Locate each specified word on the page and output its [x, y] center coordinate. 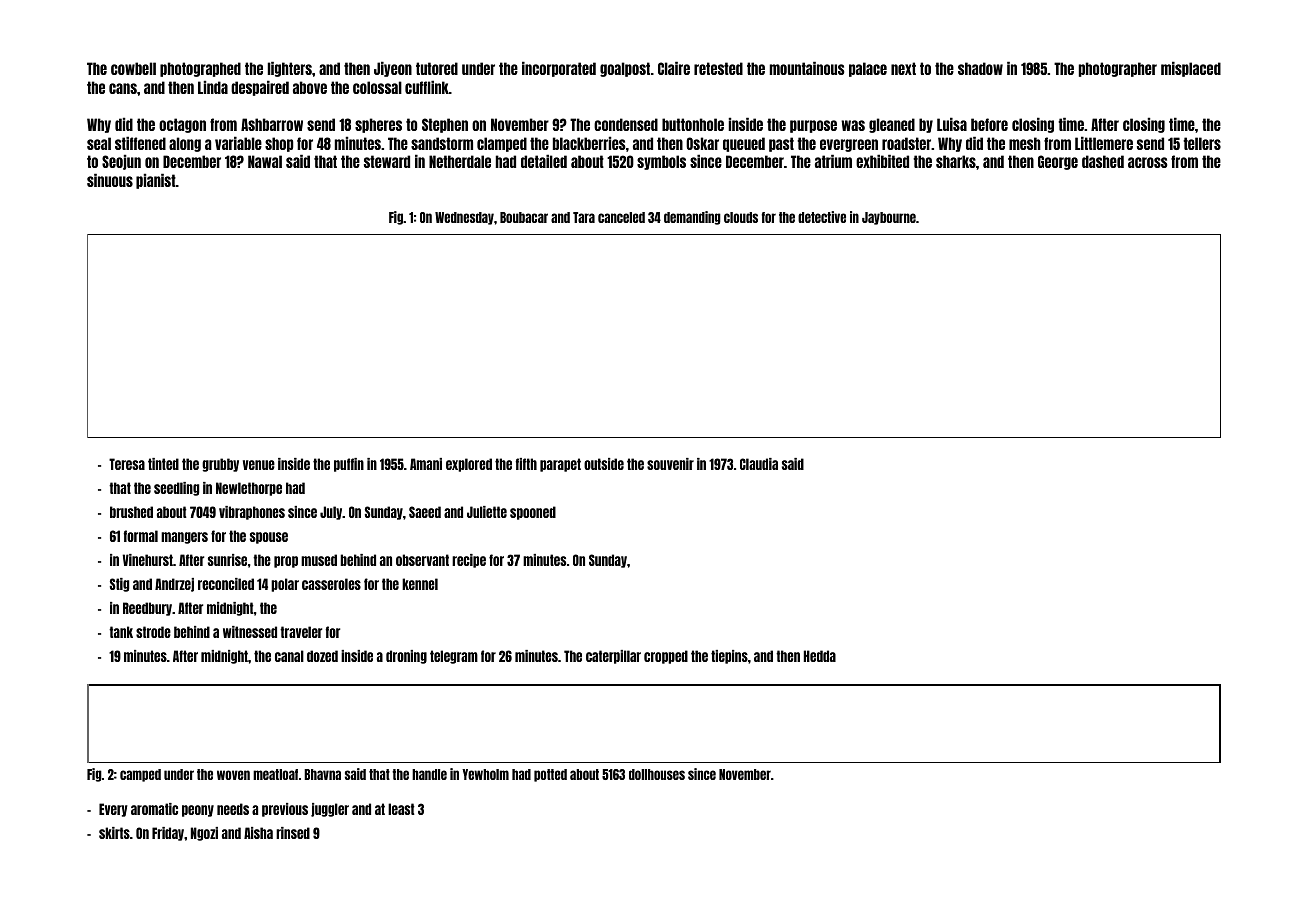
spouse [269, 538]
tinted [163, 464]
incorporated [559, 69]
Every [113, 810]
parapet [560, 465]
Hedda [820, 656]
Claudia [759, 464]
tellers [1202, 143]
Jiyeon [393, 69]
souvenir [670, 464]
